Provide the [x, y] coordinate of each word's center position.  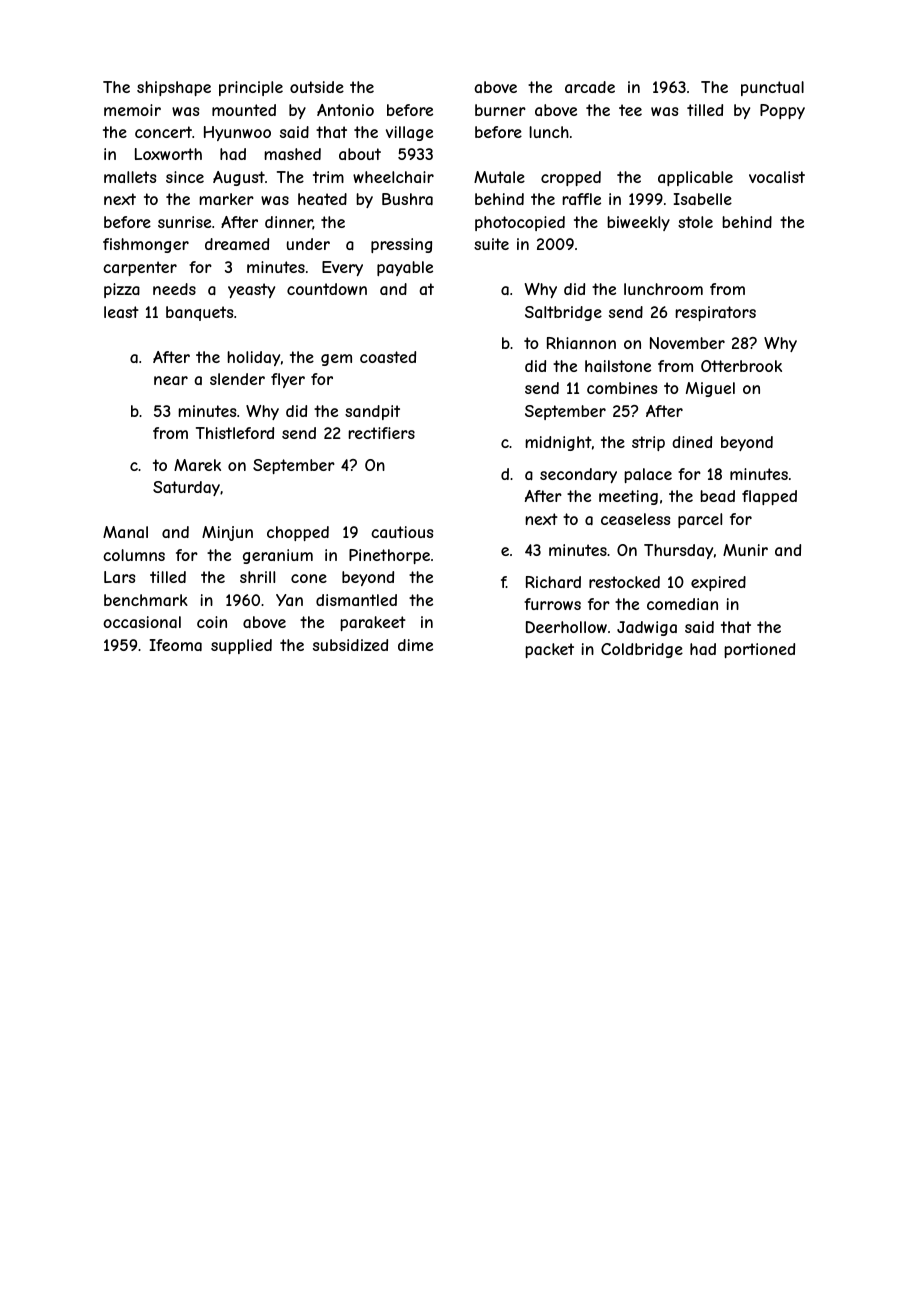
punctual [772, 88]
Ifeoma [176, 645]
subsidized [350, 645]
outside [317, 87]
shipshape [174, 88]
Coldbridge [642, 650]
